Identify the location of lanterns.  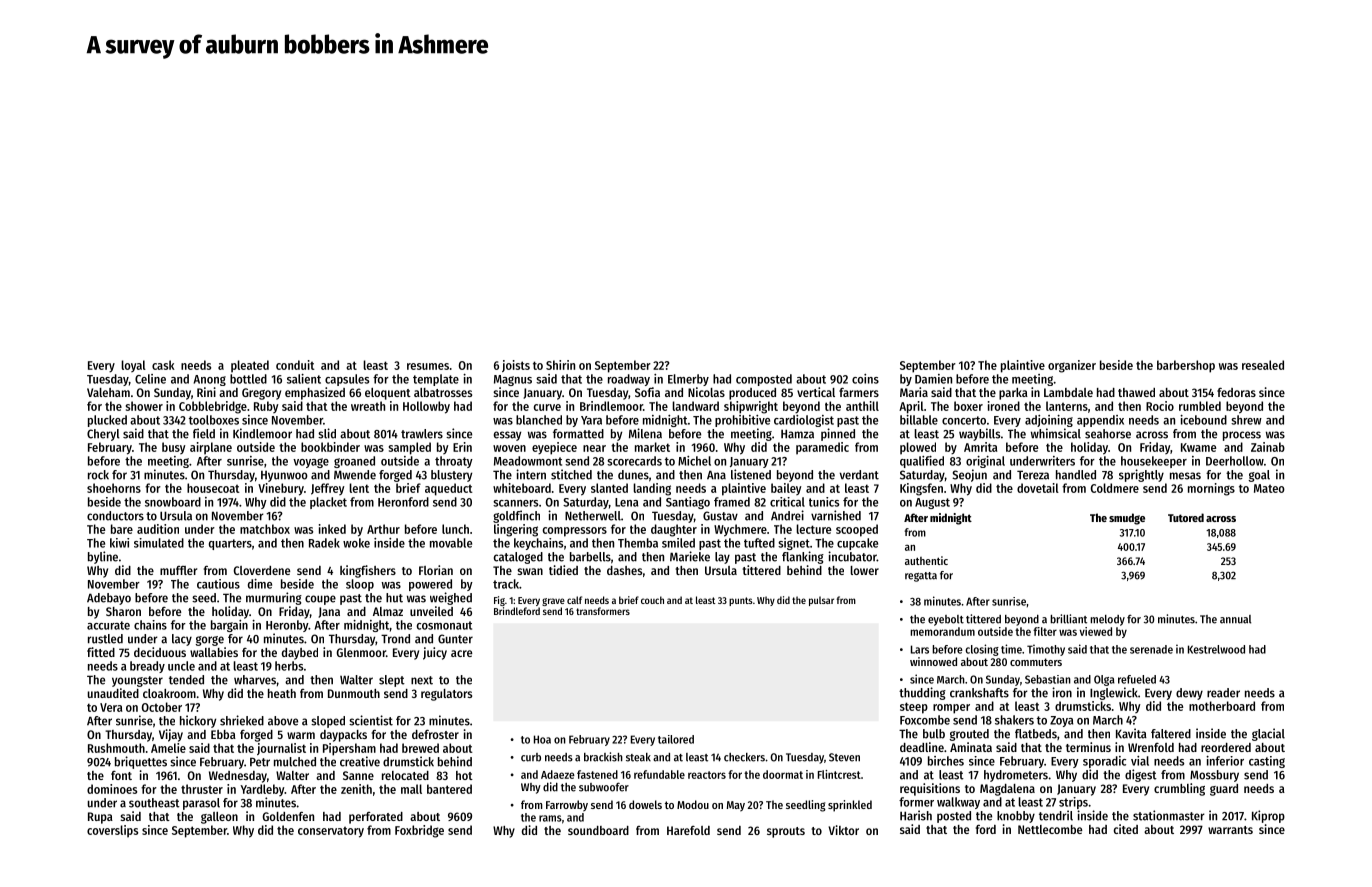
(1067, 406).
